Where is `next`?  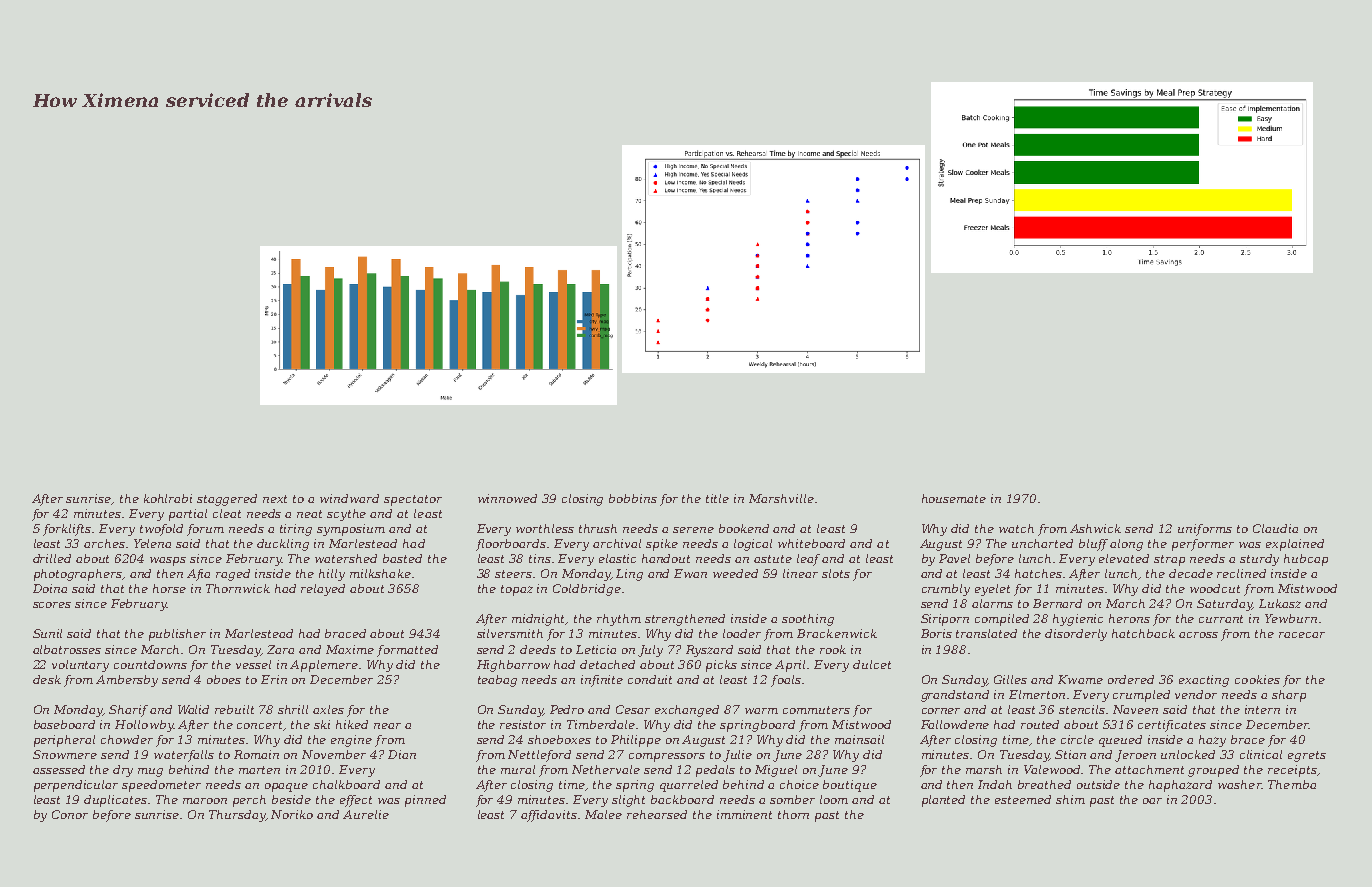
next is located at coordinates (275, 499).
